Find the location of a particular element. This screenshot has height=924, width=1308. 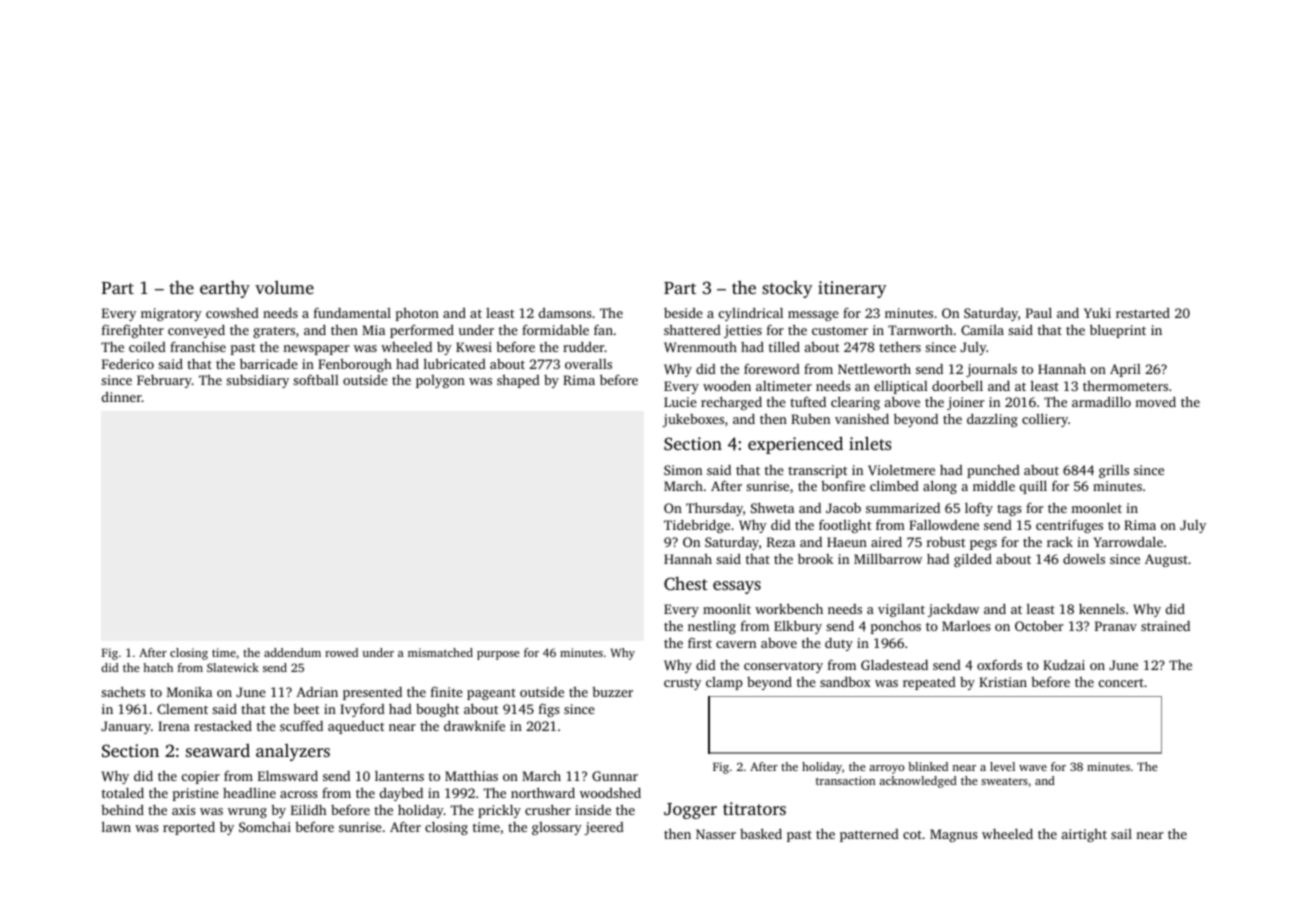

across is located at coordinates (298, 794).
